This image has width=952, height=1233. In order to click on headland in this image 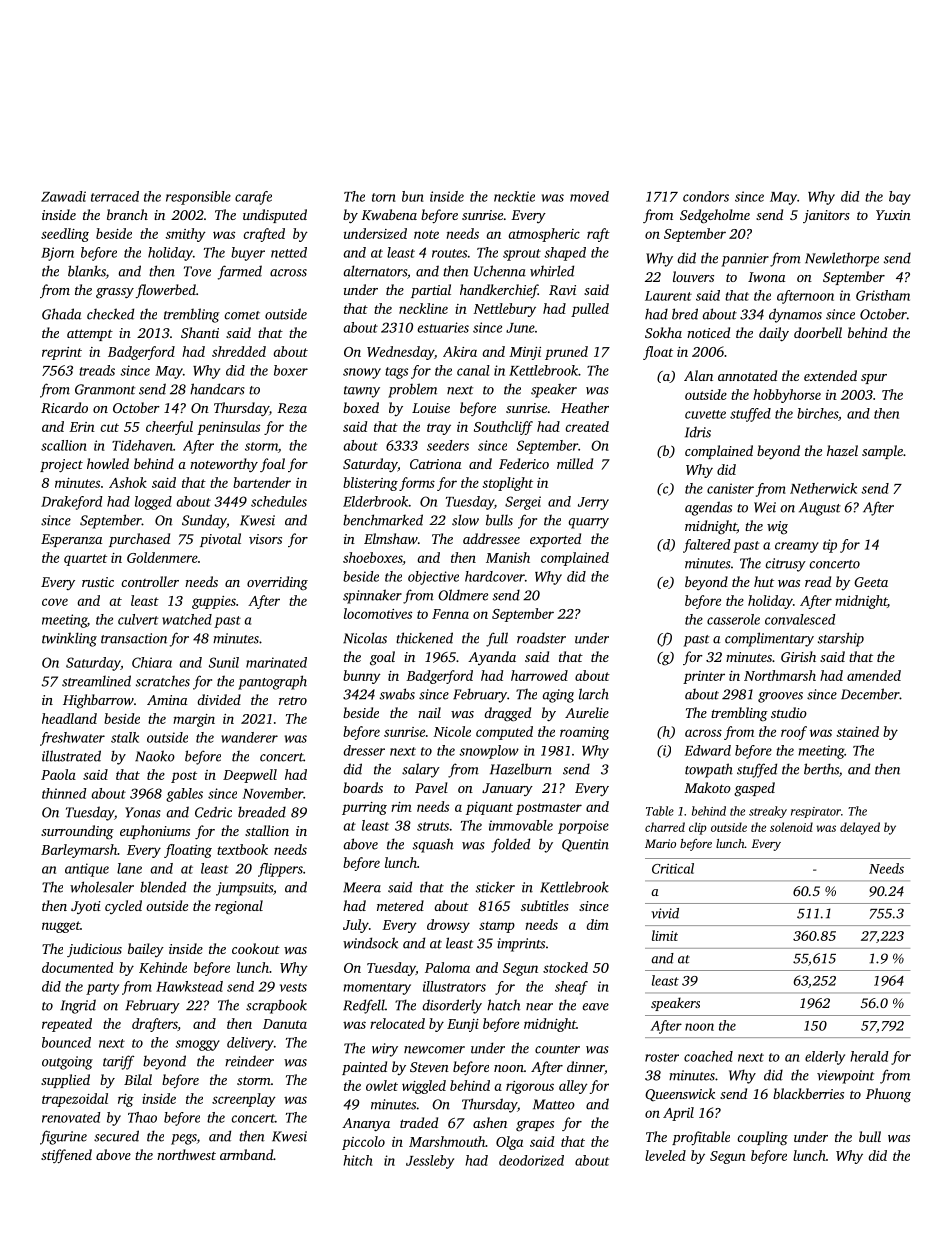, I will do `click(69, 718)`.
